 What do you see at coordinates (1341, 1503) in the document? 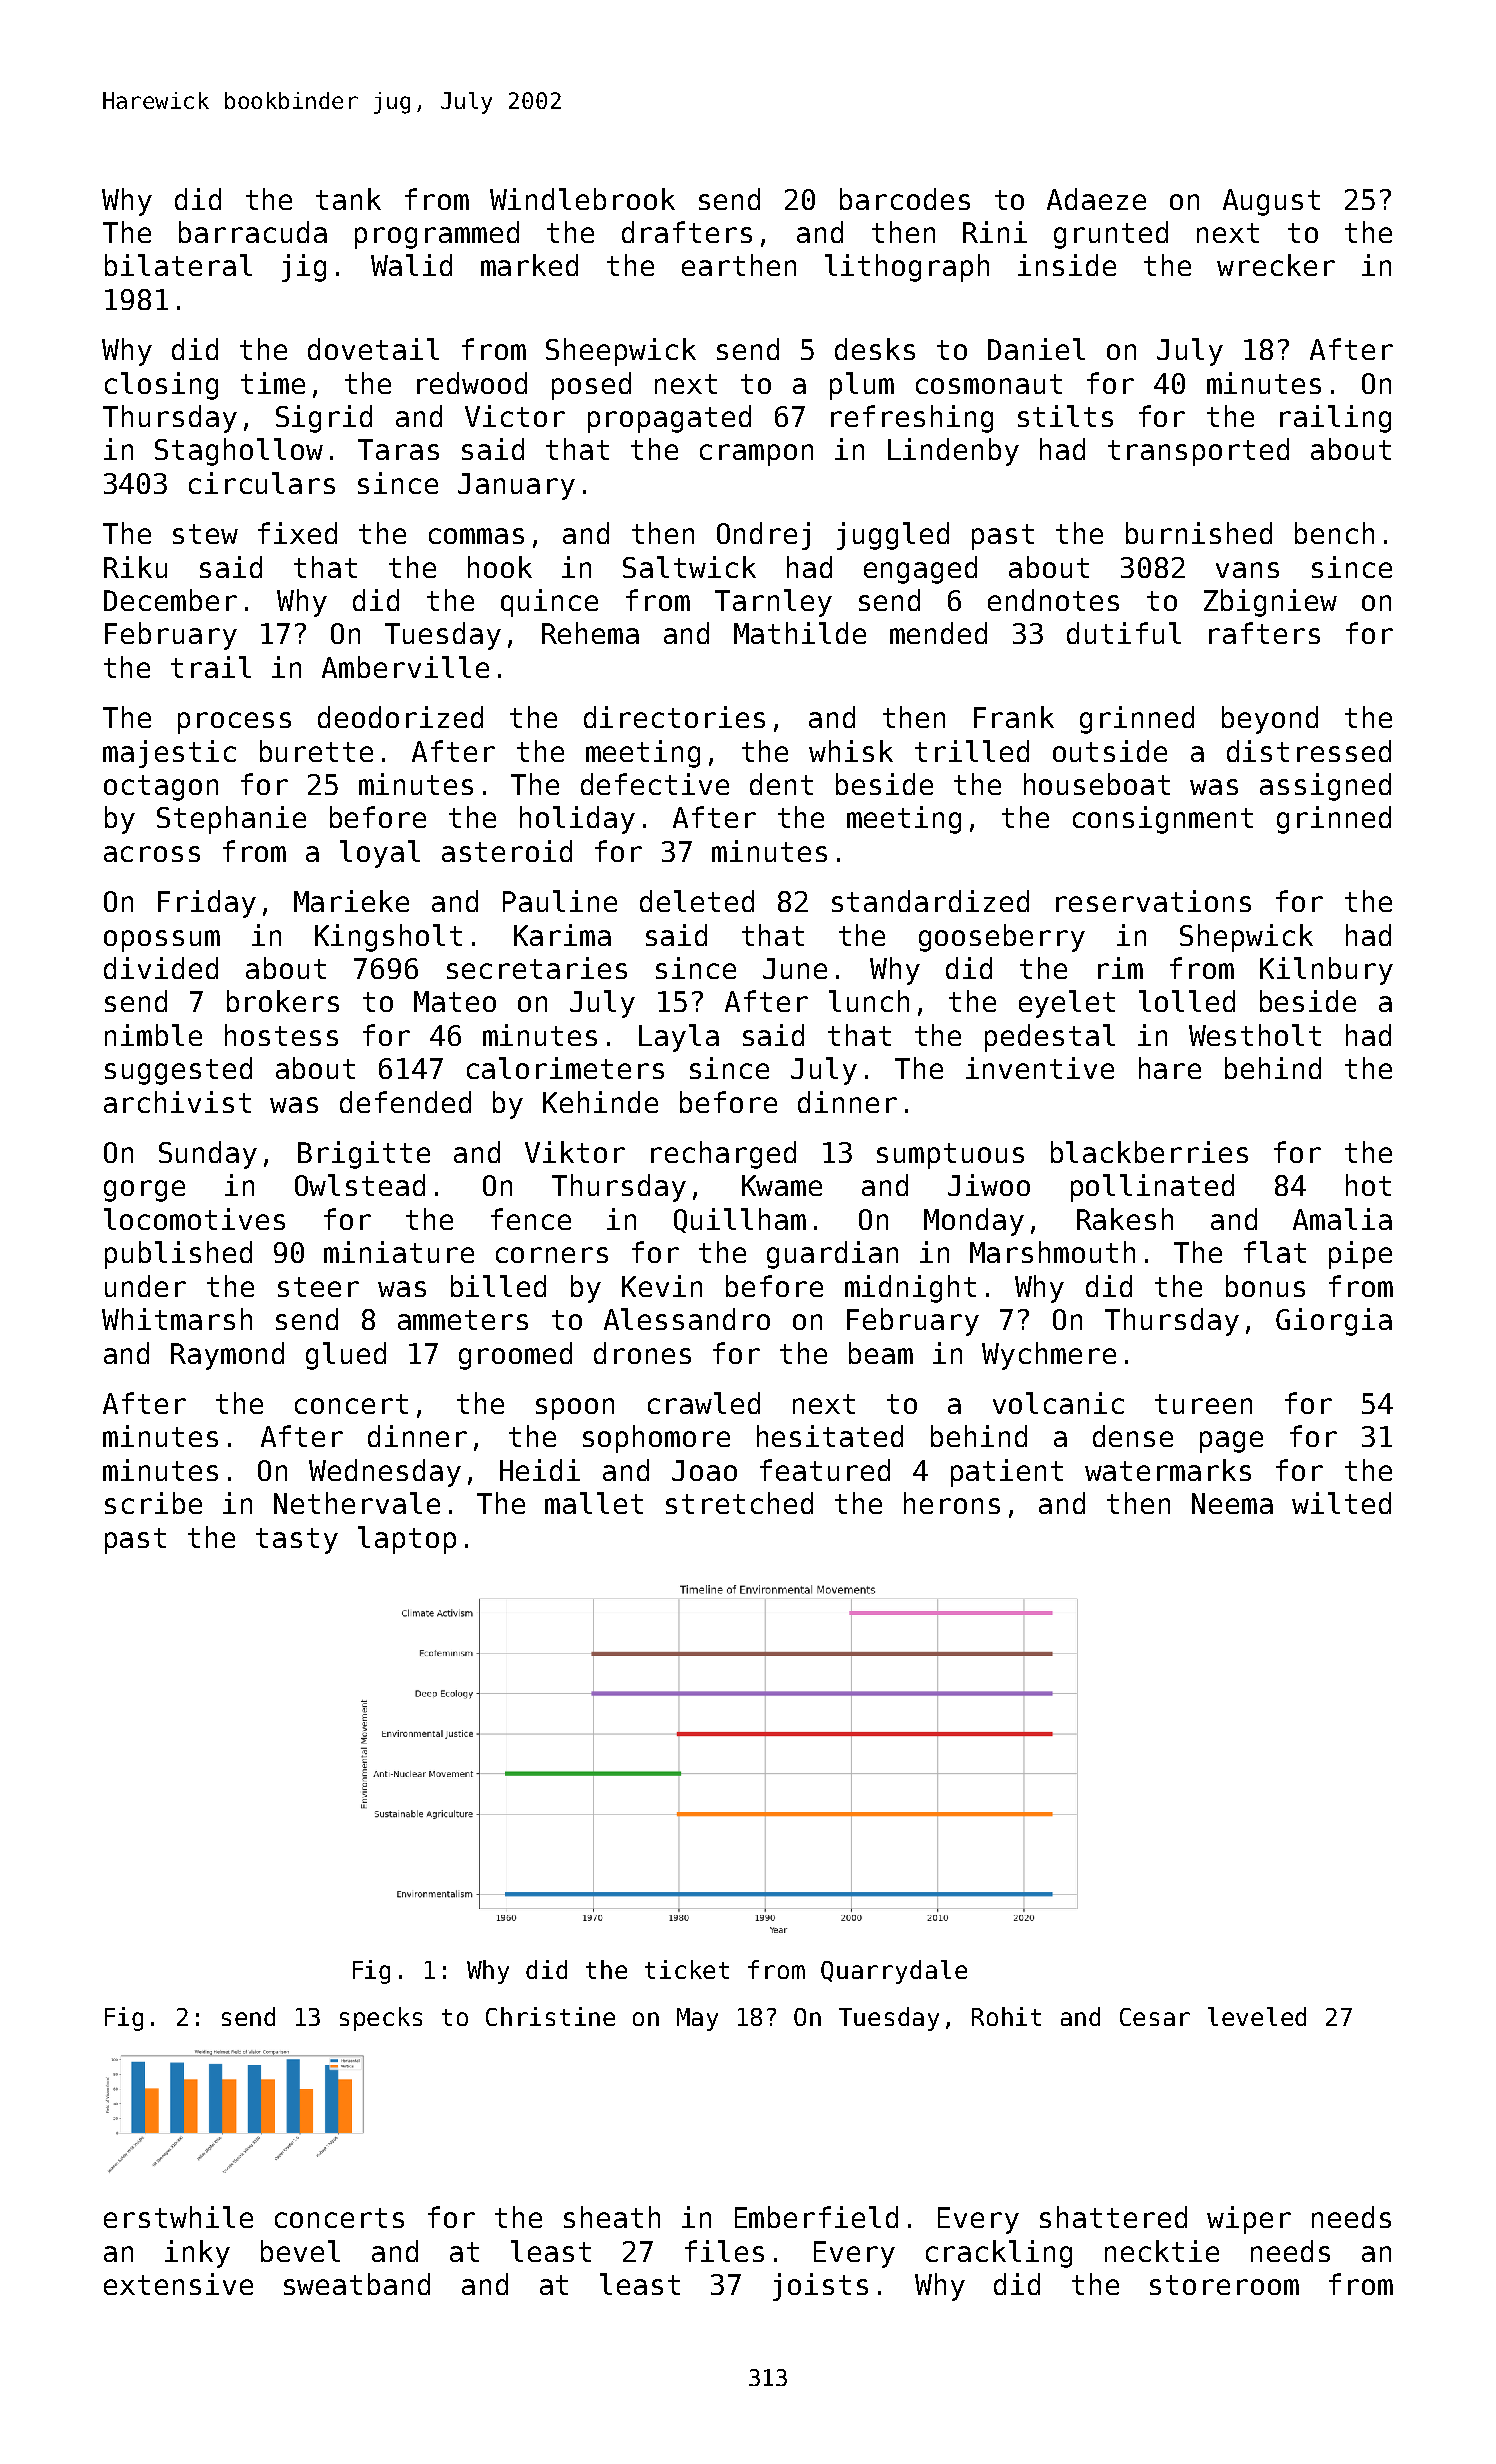
I see `wilted` at bounding box center [1341, 1503].
